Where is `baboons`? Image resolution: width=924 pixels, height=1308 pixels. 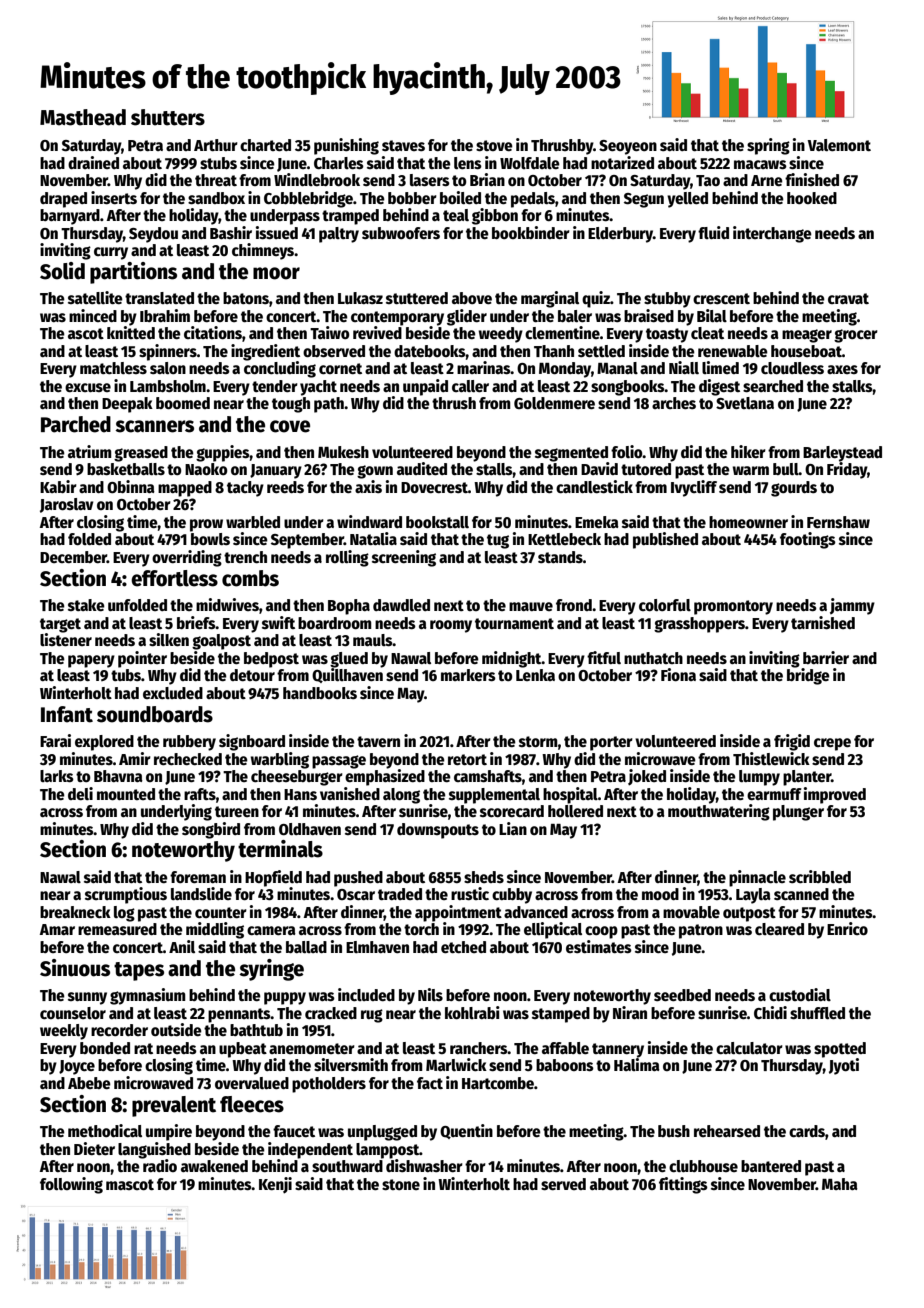 baboons is located at coordinates (565, 1065).
